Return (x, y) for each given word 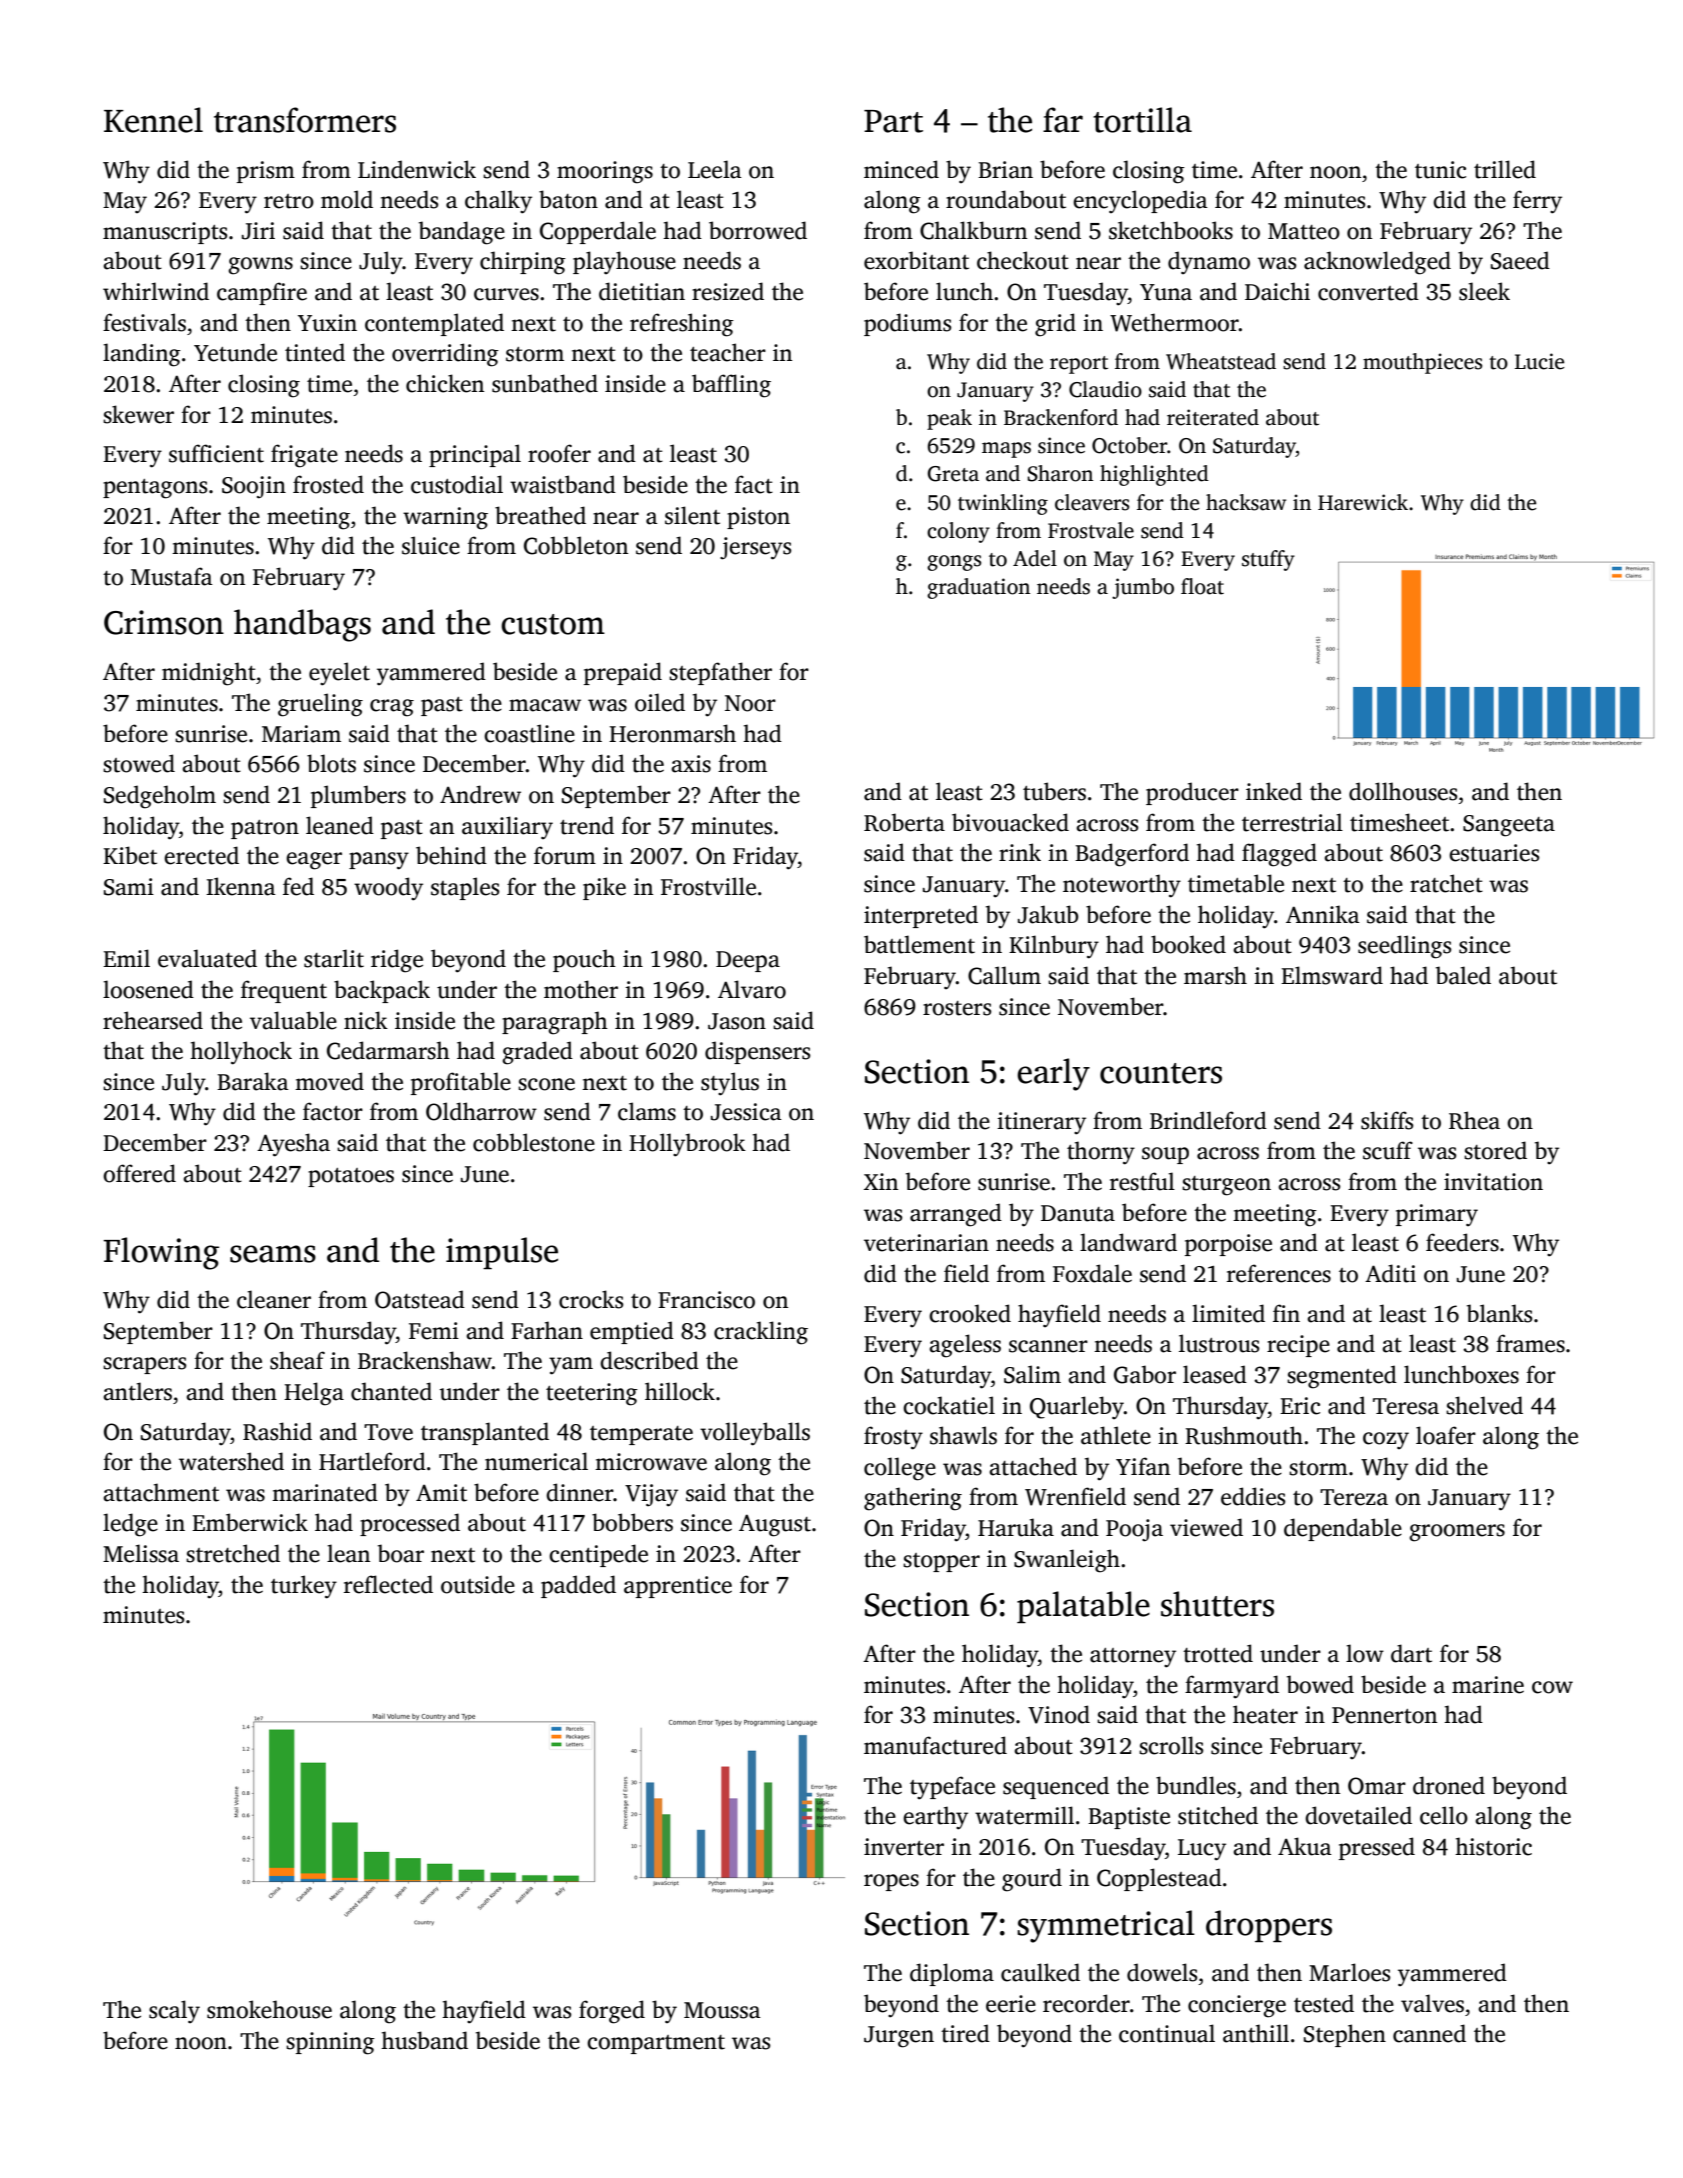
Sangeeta (1509, 826)
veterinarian (926, 1243)
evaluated (207, 958)
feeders (1462, 1242)
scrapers (144, 1365)
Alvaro (752, 989)
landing (142, 355)
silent (692, 515)
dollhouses (1403, 791)
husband (424, 2040)
